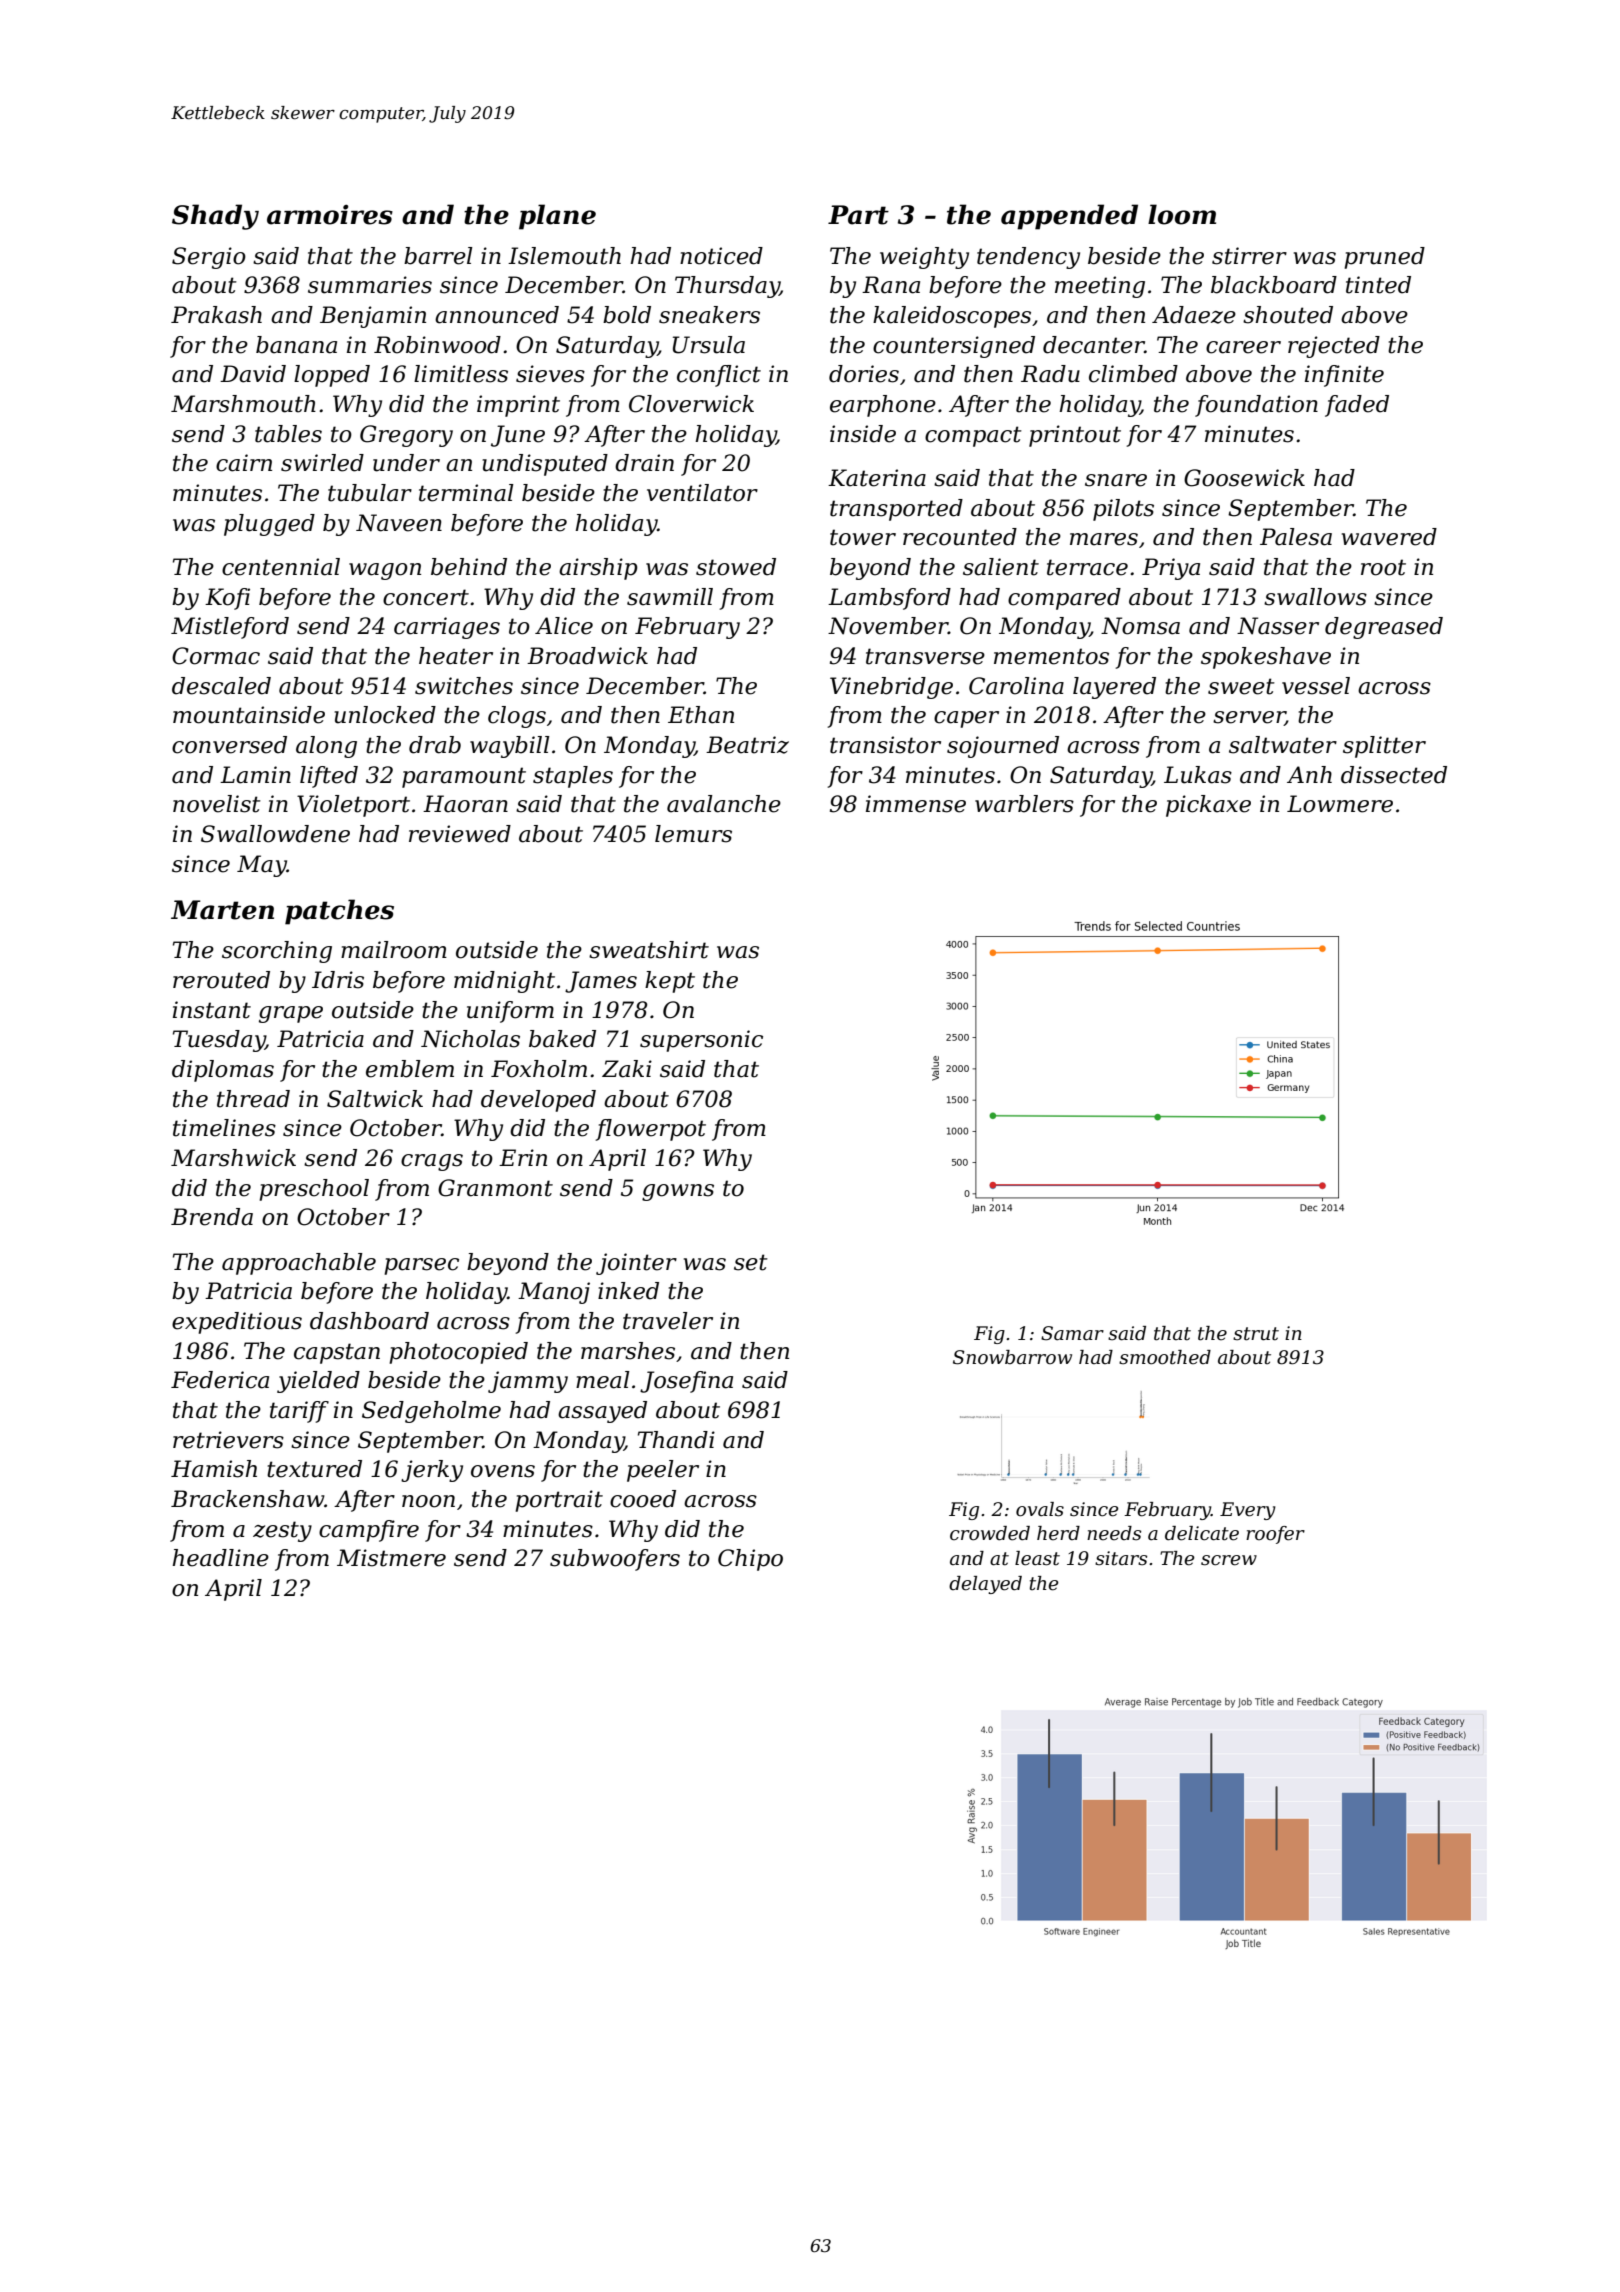  What do you see at coordinates (719, 376) in the document?
I see `conflict` at bounding box center [719, 376].
